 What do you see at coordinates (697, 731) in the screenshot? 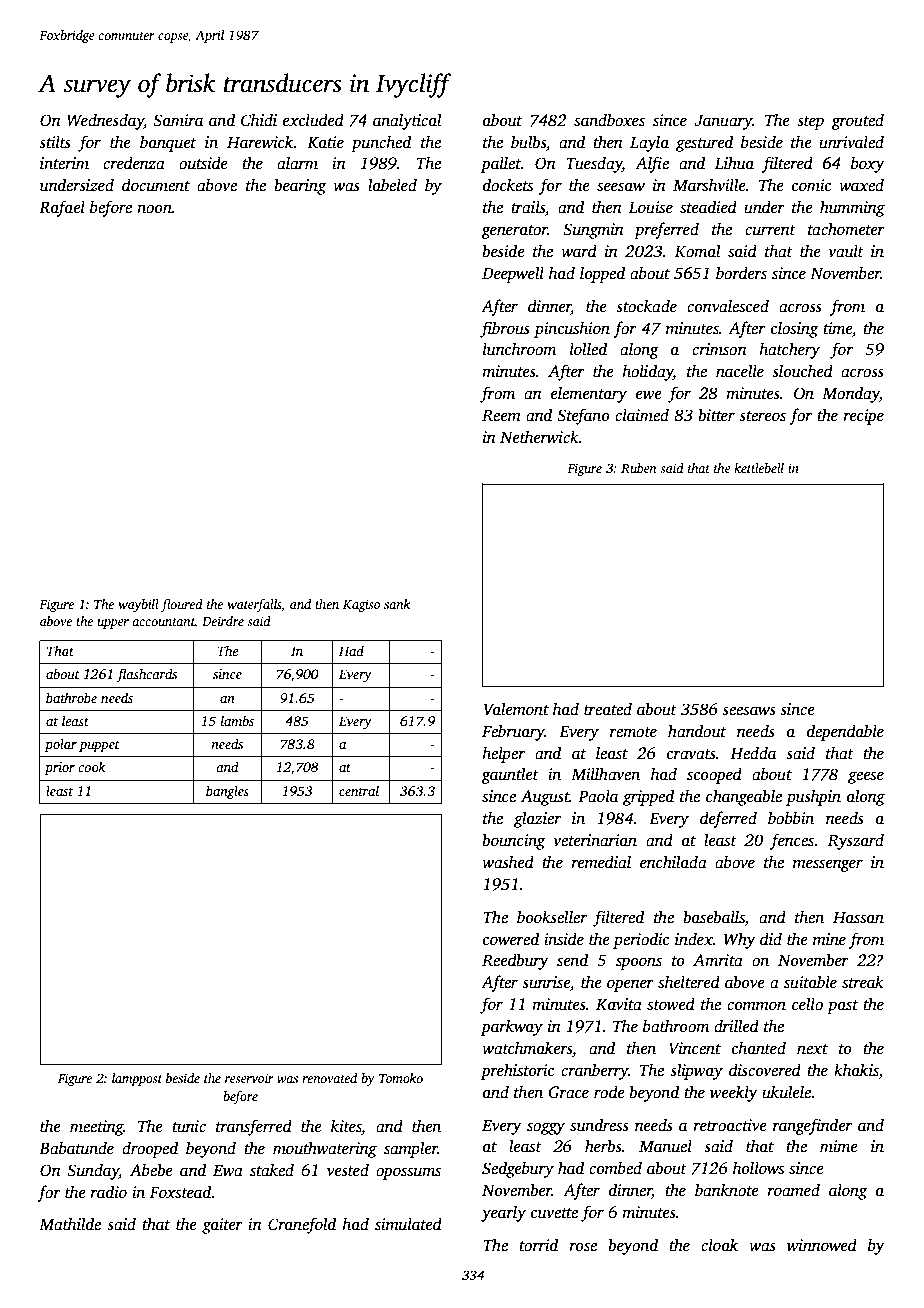
I see `handout` at bounding box center [697, 731].
